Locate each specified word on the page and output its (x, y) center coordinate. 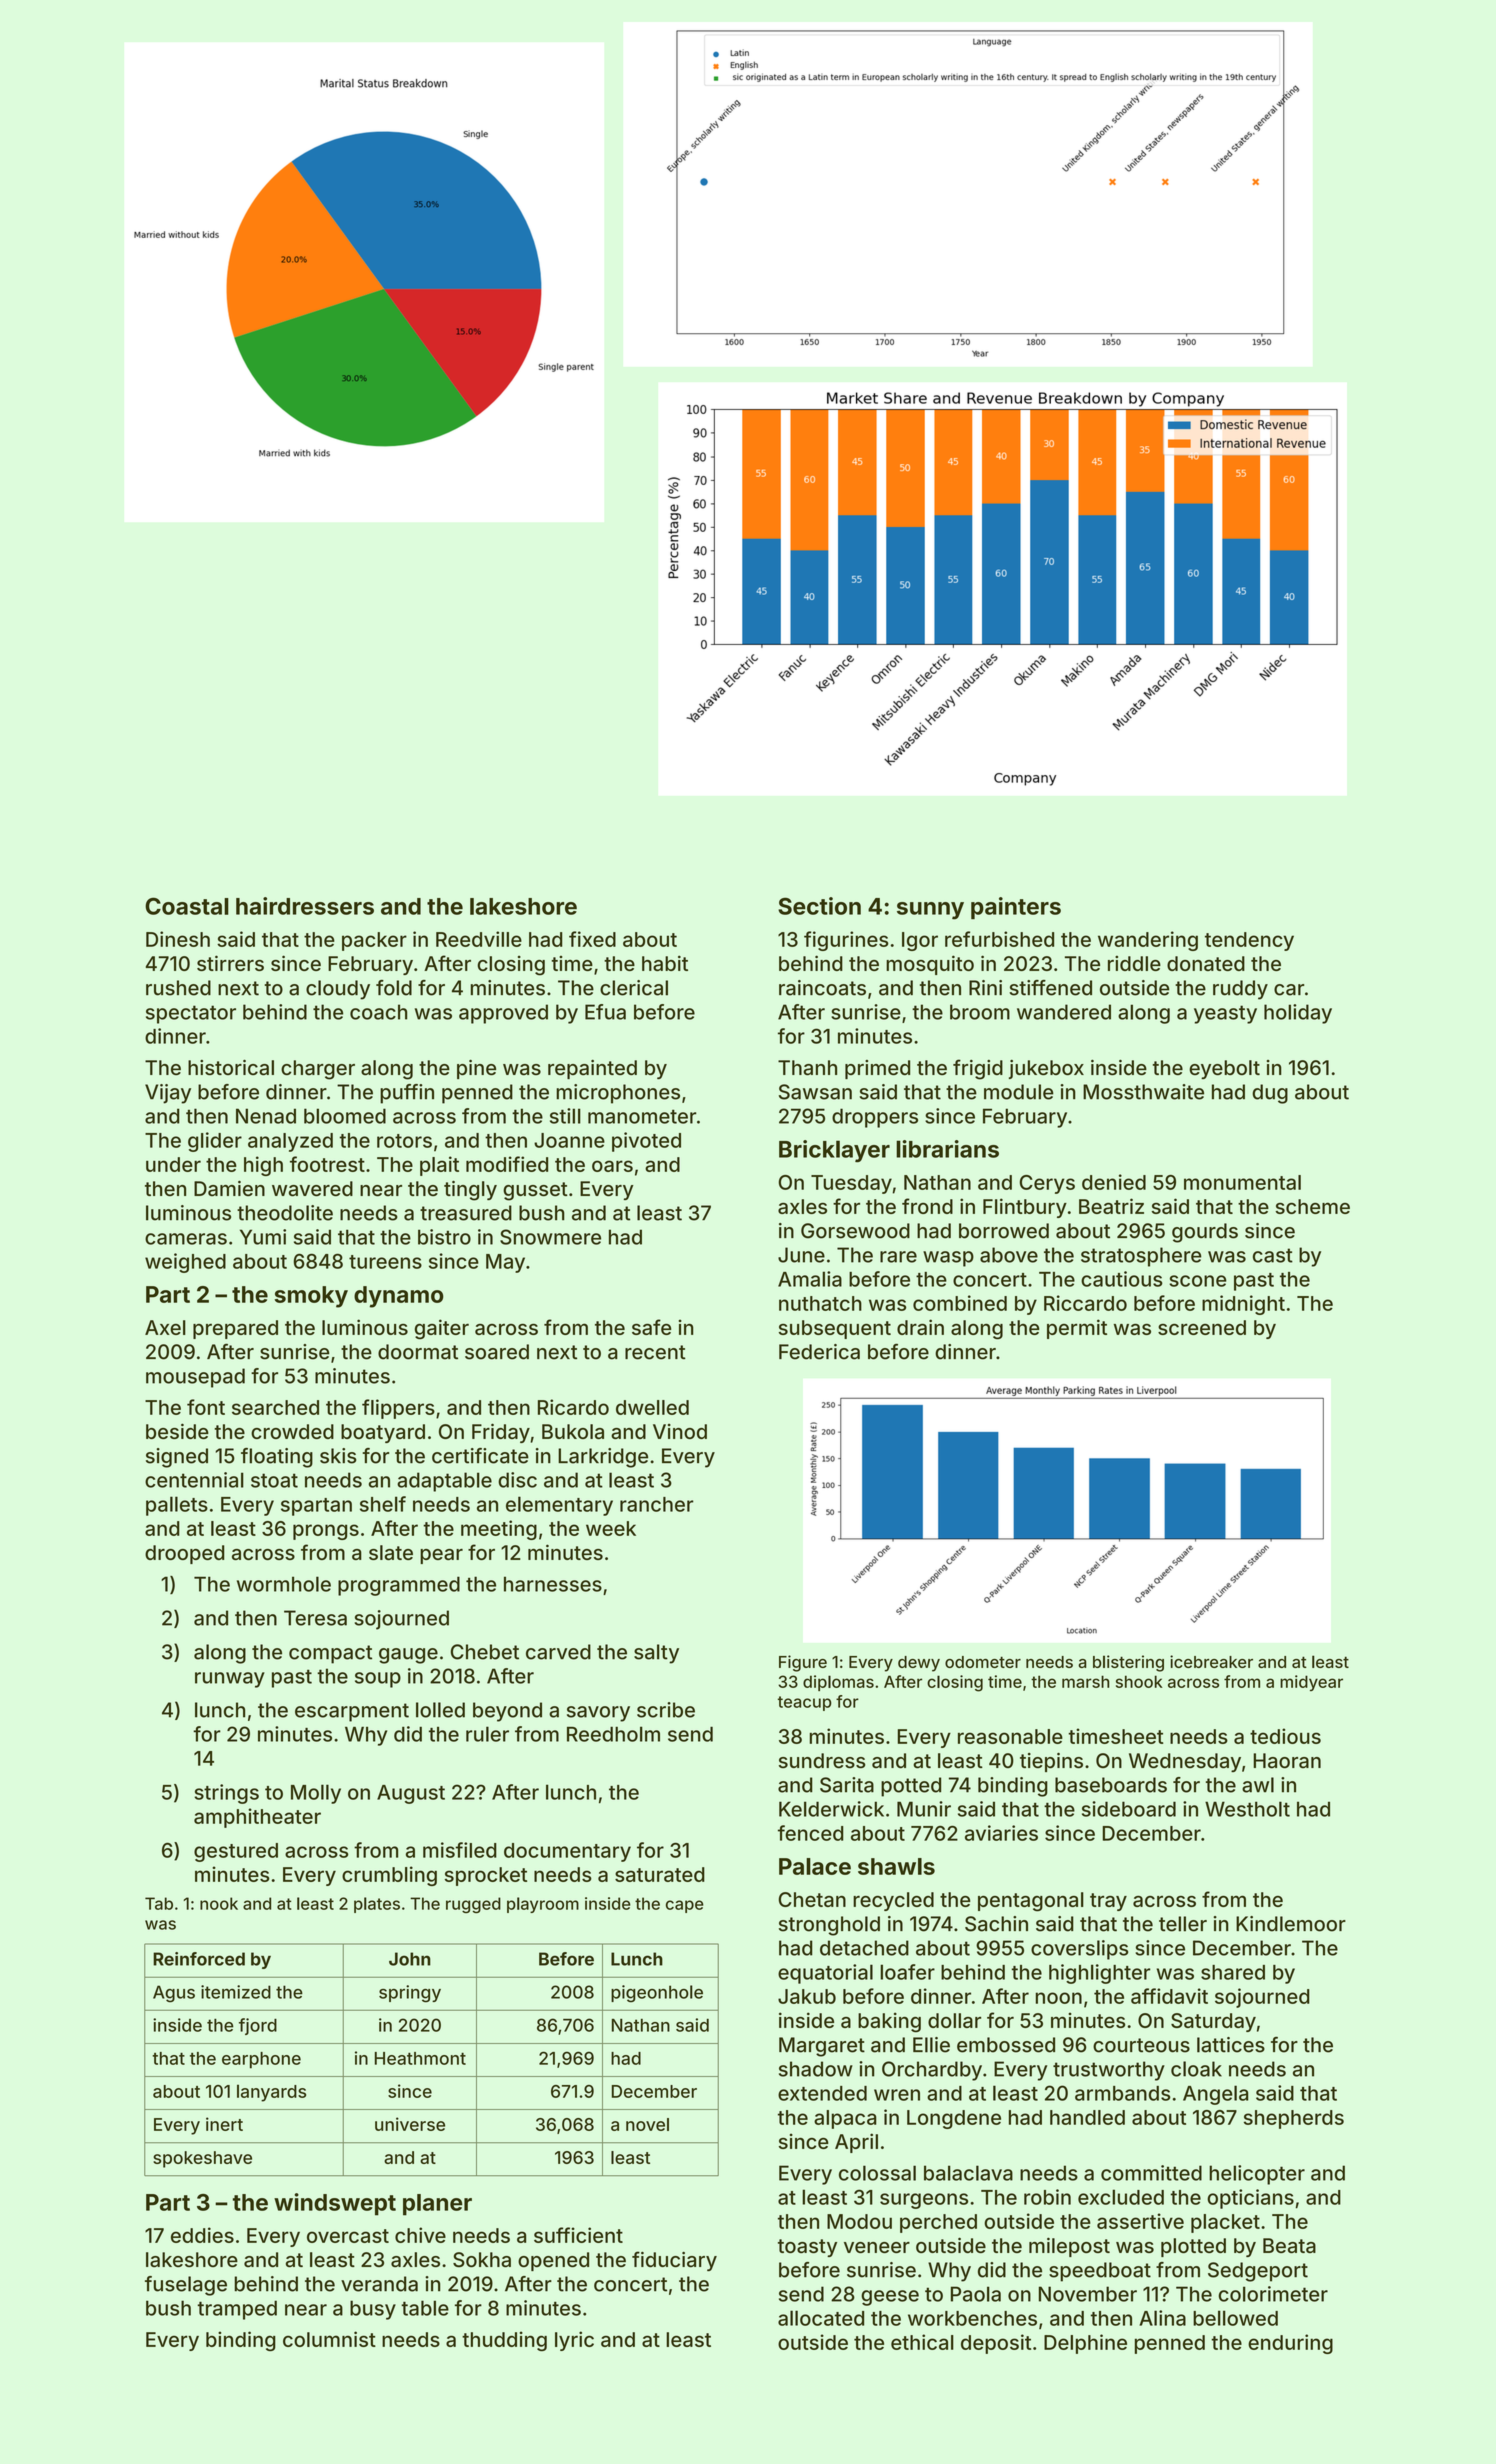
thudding (504, 2341)
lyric (574, 2341)
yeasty (1225, 1014)
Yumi (263, 1237)
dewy (919, 1664)
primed (877, 1069)
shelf (383, 1504)
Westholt (1247, 1809)
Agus (174, 1994)
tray (1108, 1902)
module (1019, 1092)
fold (394, 988)
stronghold (829, 1926)
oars (612, 1166)
